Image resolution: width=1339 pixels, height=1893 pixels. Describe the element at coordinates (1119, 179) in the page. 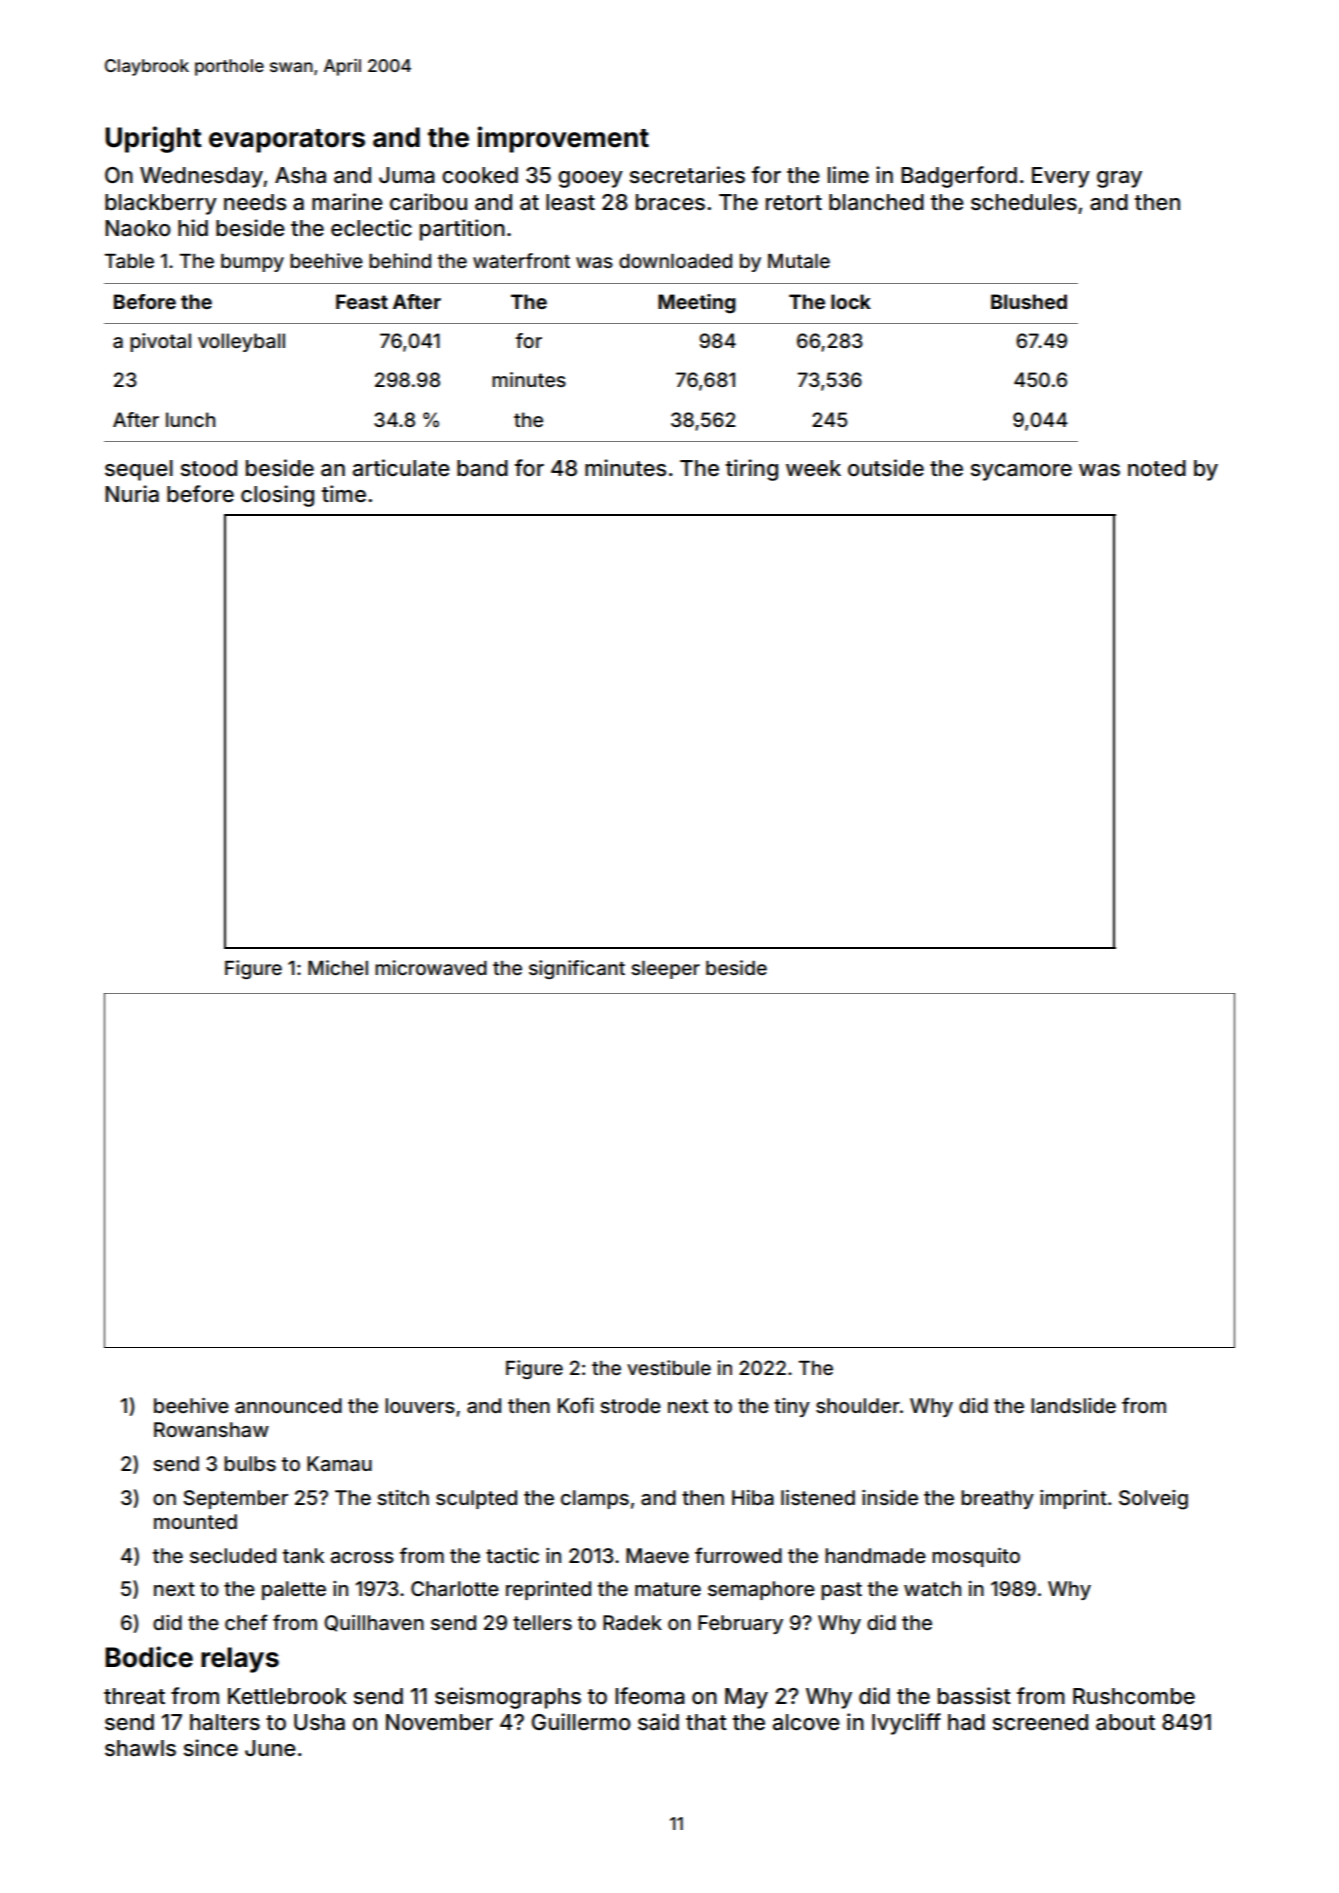

I see `gray` at that location.
